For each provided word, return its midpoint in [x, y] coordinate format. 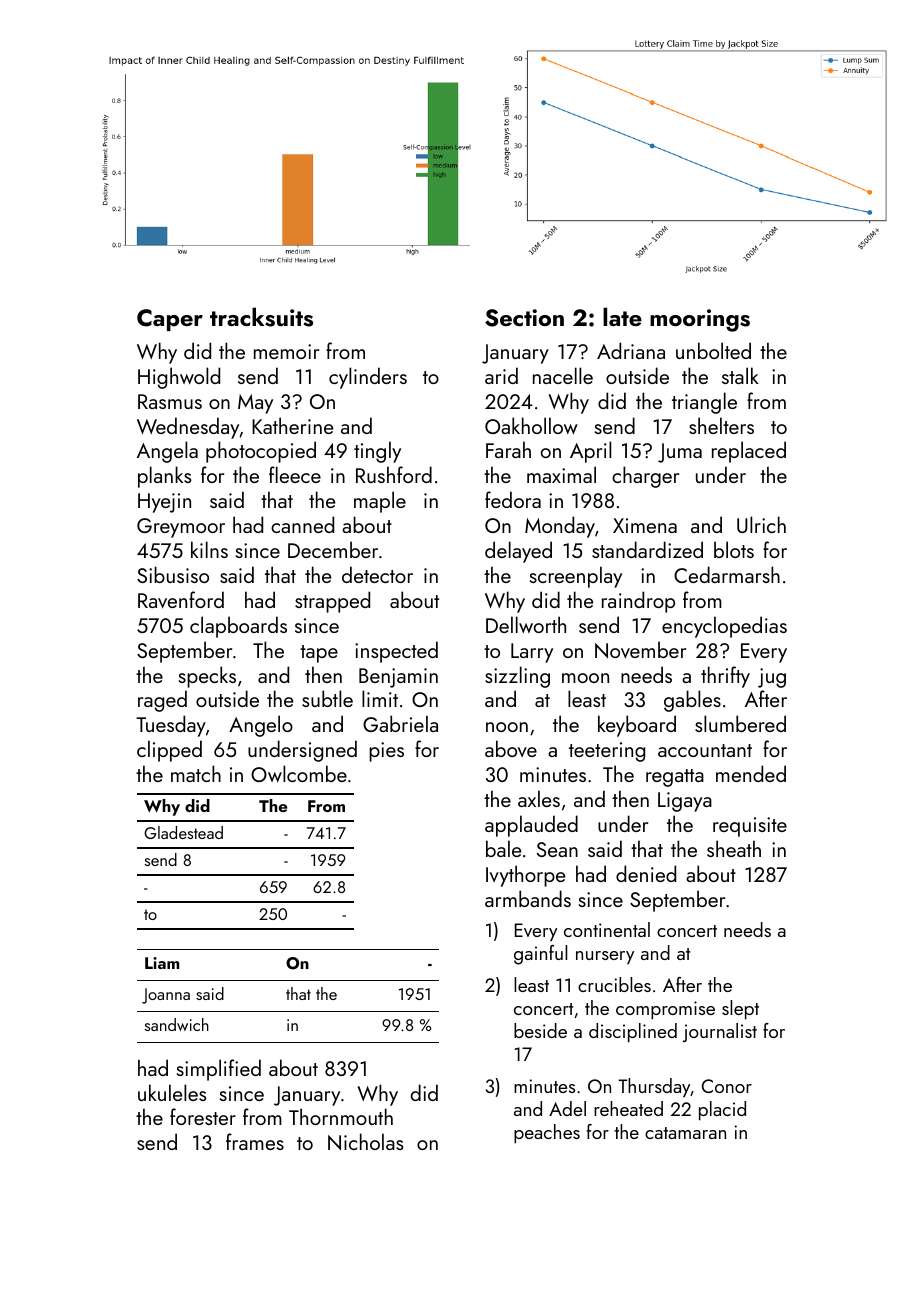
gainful [540, 955]
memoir [286, 351]
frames [255, 1141]
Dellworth [526, 624]
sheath [734, 848]
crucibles [614, 984]
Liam [162, 963]
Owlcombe [299, 773]
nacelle [563, 375]
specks [207, 677]
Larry [532, 653]
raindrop [638, 602]
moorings [700, 320]
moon [585, 678]
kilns [209, 549]
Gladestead [183, 832]
